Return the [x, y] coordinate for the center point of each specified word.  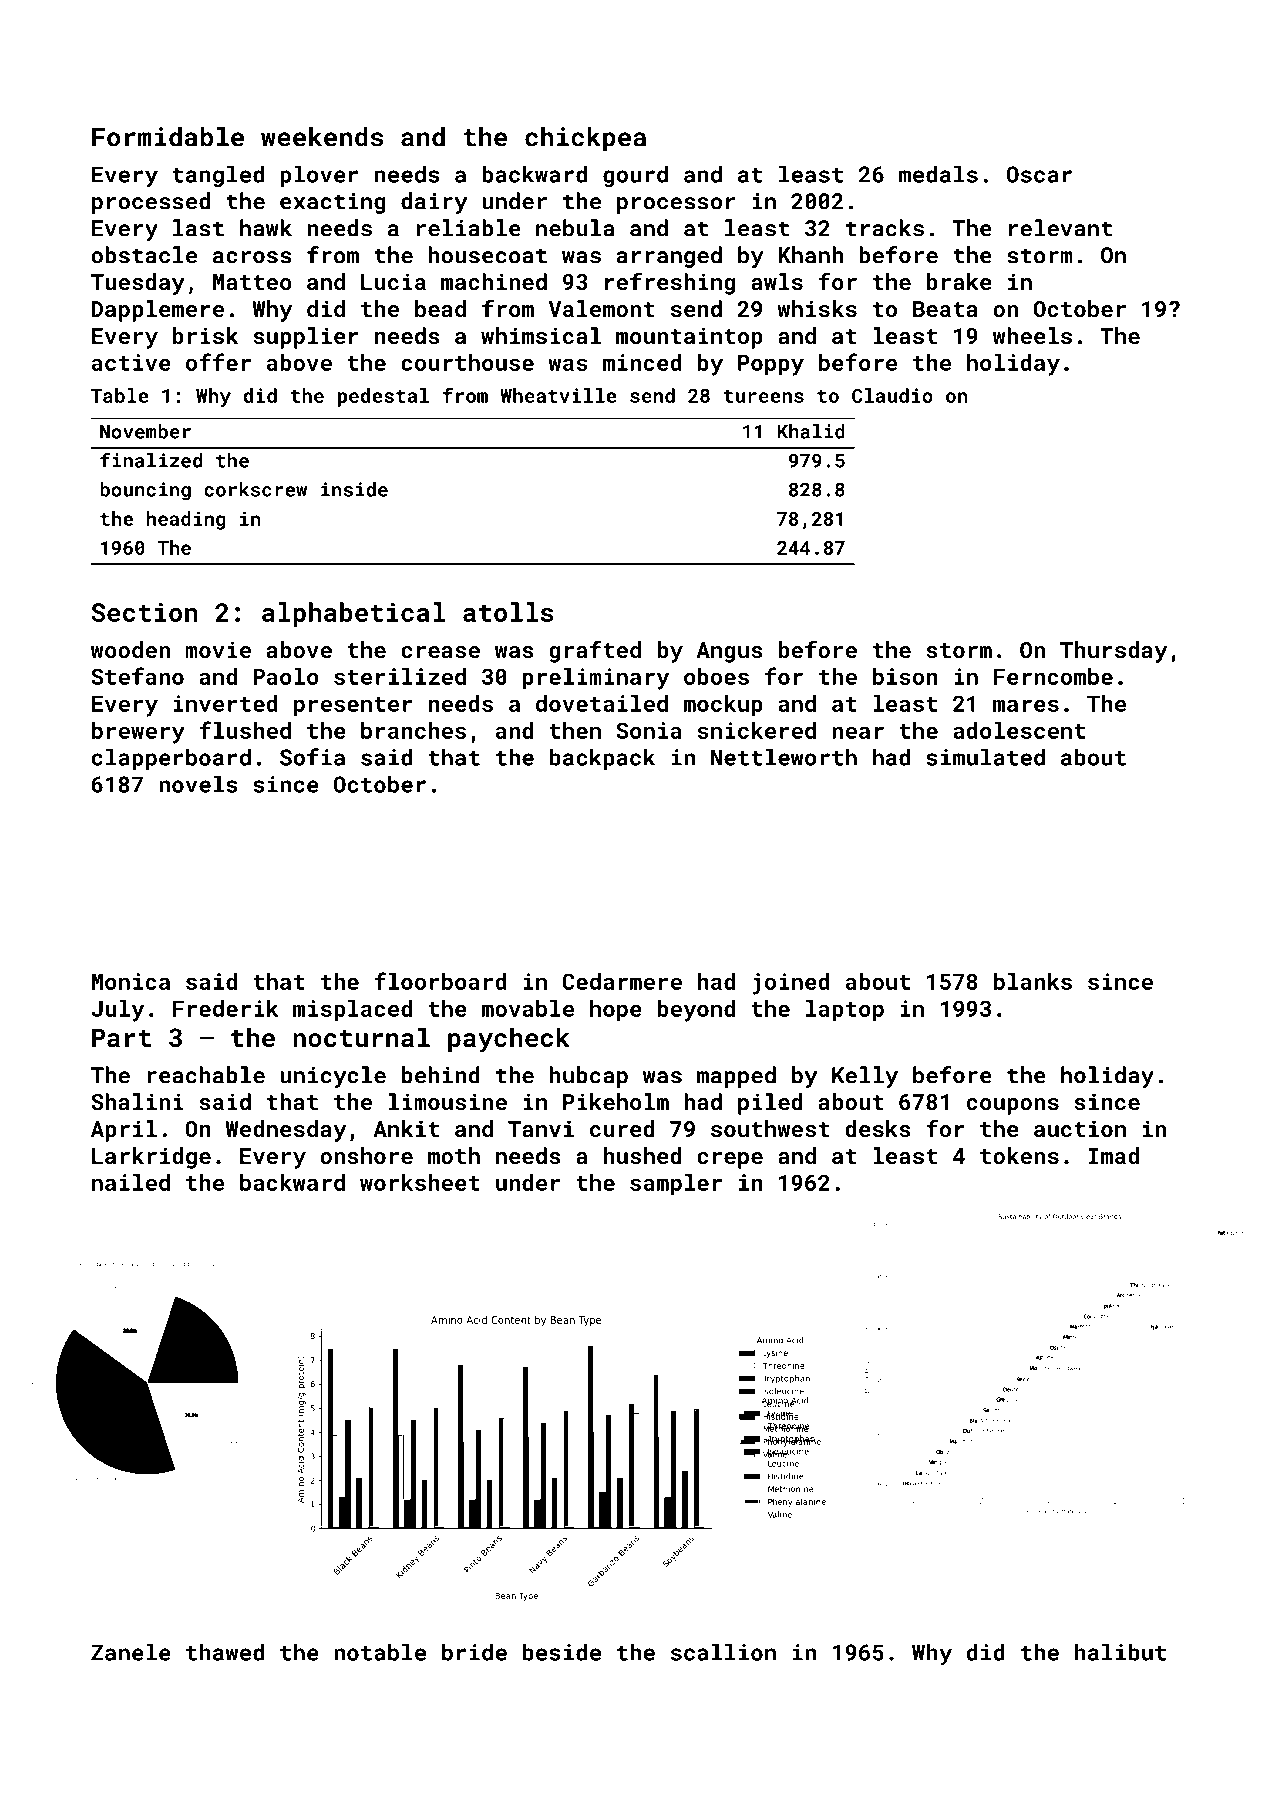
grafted [595, 651]
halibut [1120, 1652]
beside [562, 1652]
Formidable [168, 137]
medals [938, 174]
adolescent [1019, 730]
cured [622, 1128]
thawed [225, 1652]
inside [354, 489]
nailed [131, 1182]
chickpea [585, 139]
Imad [1114, 1155]
